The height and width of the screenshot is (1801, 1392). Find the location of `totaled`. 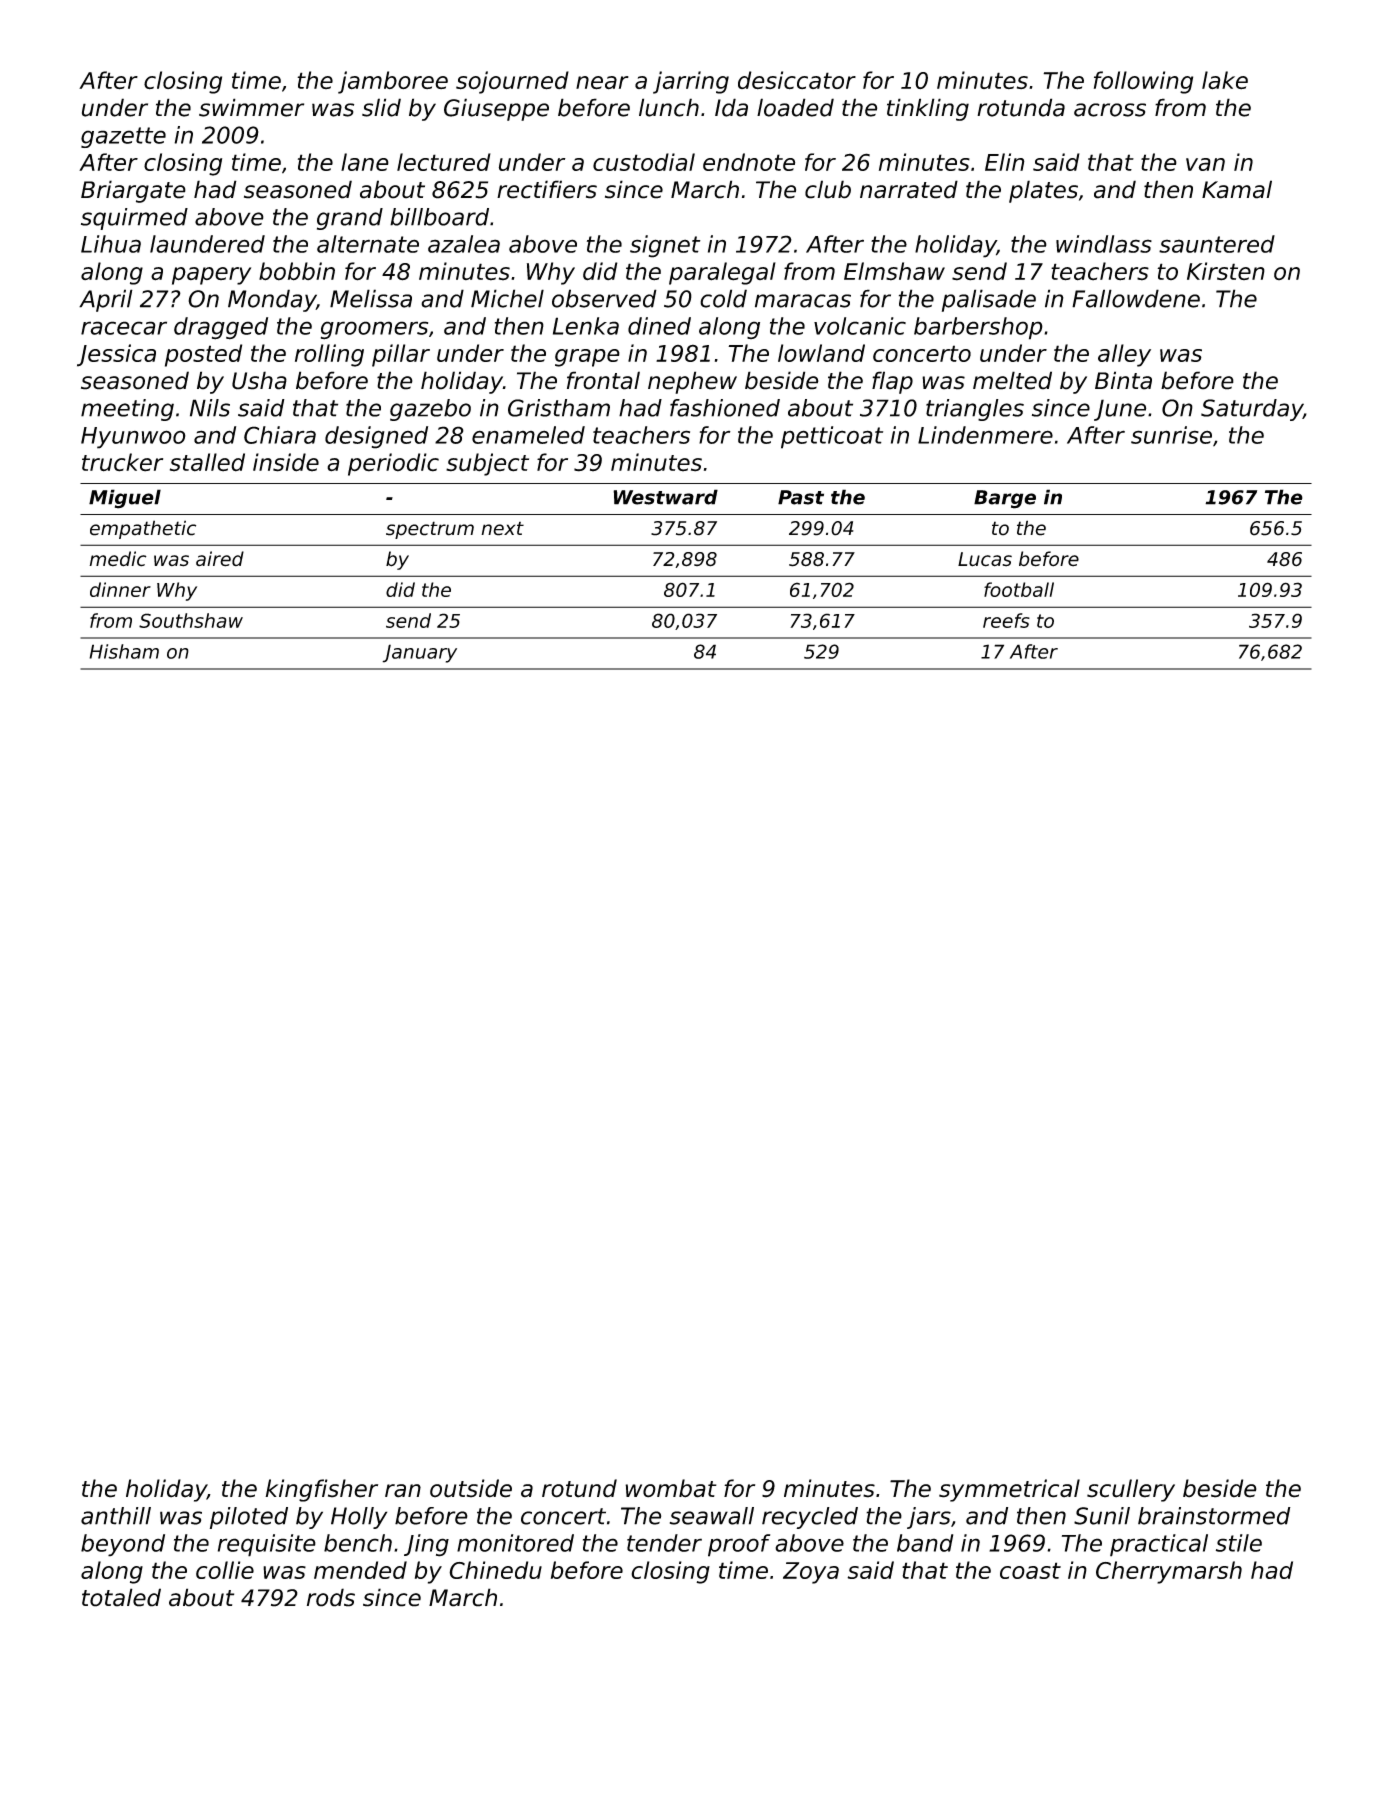

totaled is located at coordinates (121, 1597).
